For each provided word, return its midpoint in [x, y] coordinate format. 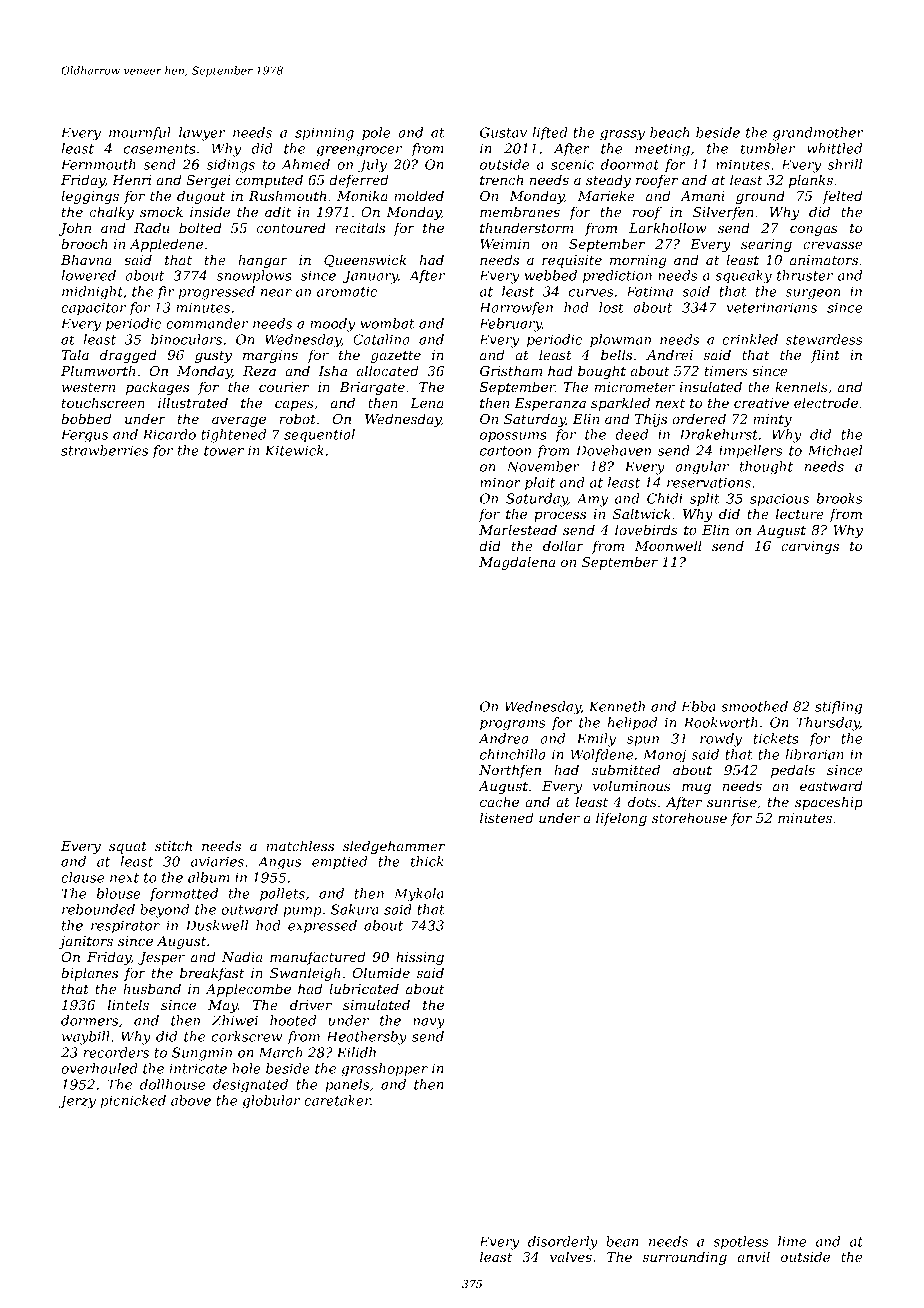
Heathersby [366, 1038]
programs [513, 725]
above [191, 1100]
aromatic [347, 291]
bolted [200, 227]
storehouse [689, 817]
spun [643, 741]
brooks [840, 498]
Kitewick [294, 450]
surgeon [813, 294]
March [280, 1052]
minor [500, 482]
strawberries [104, 450]
